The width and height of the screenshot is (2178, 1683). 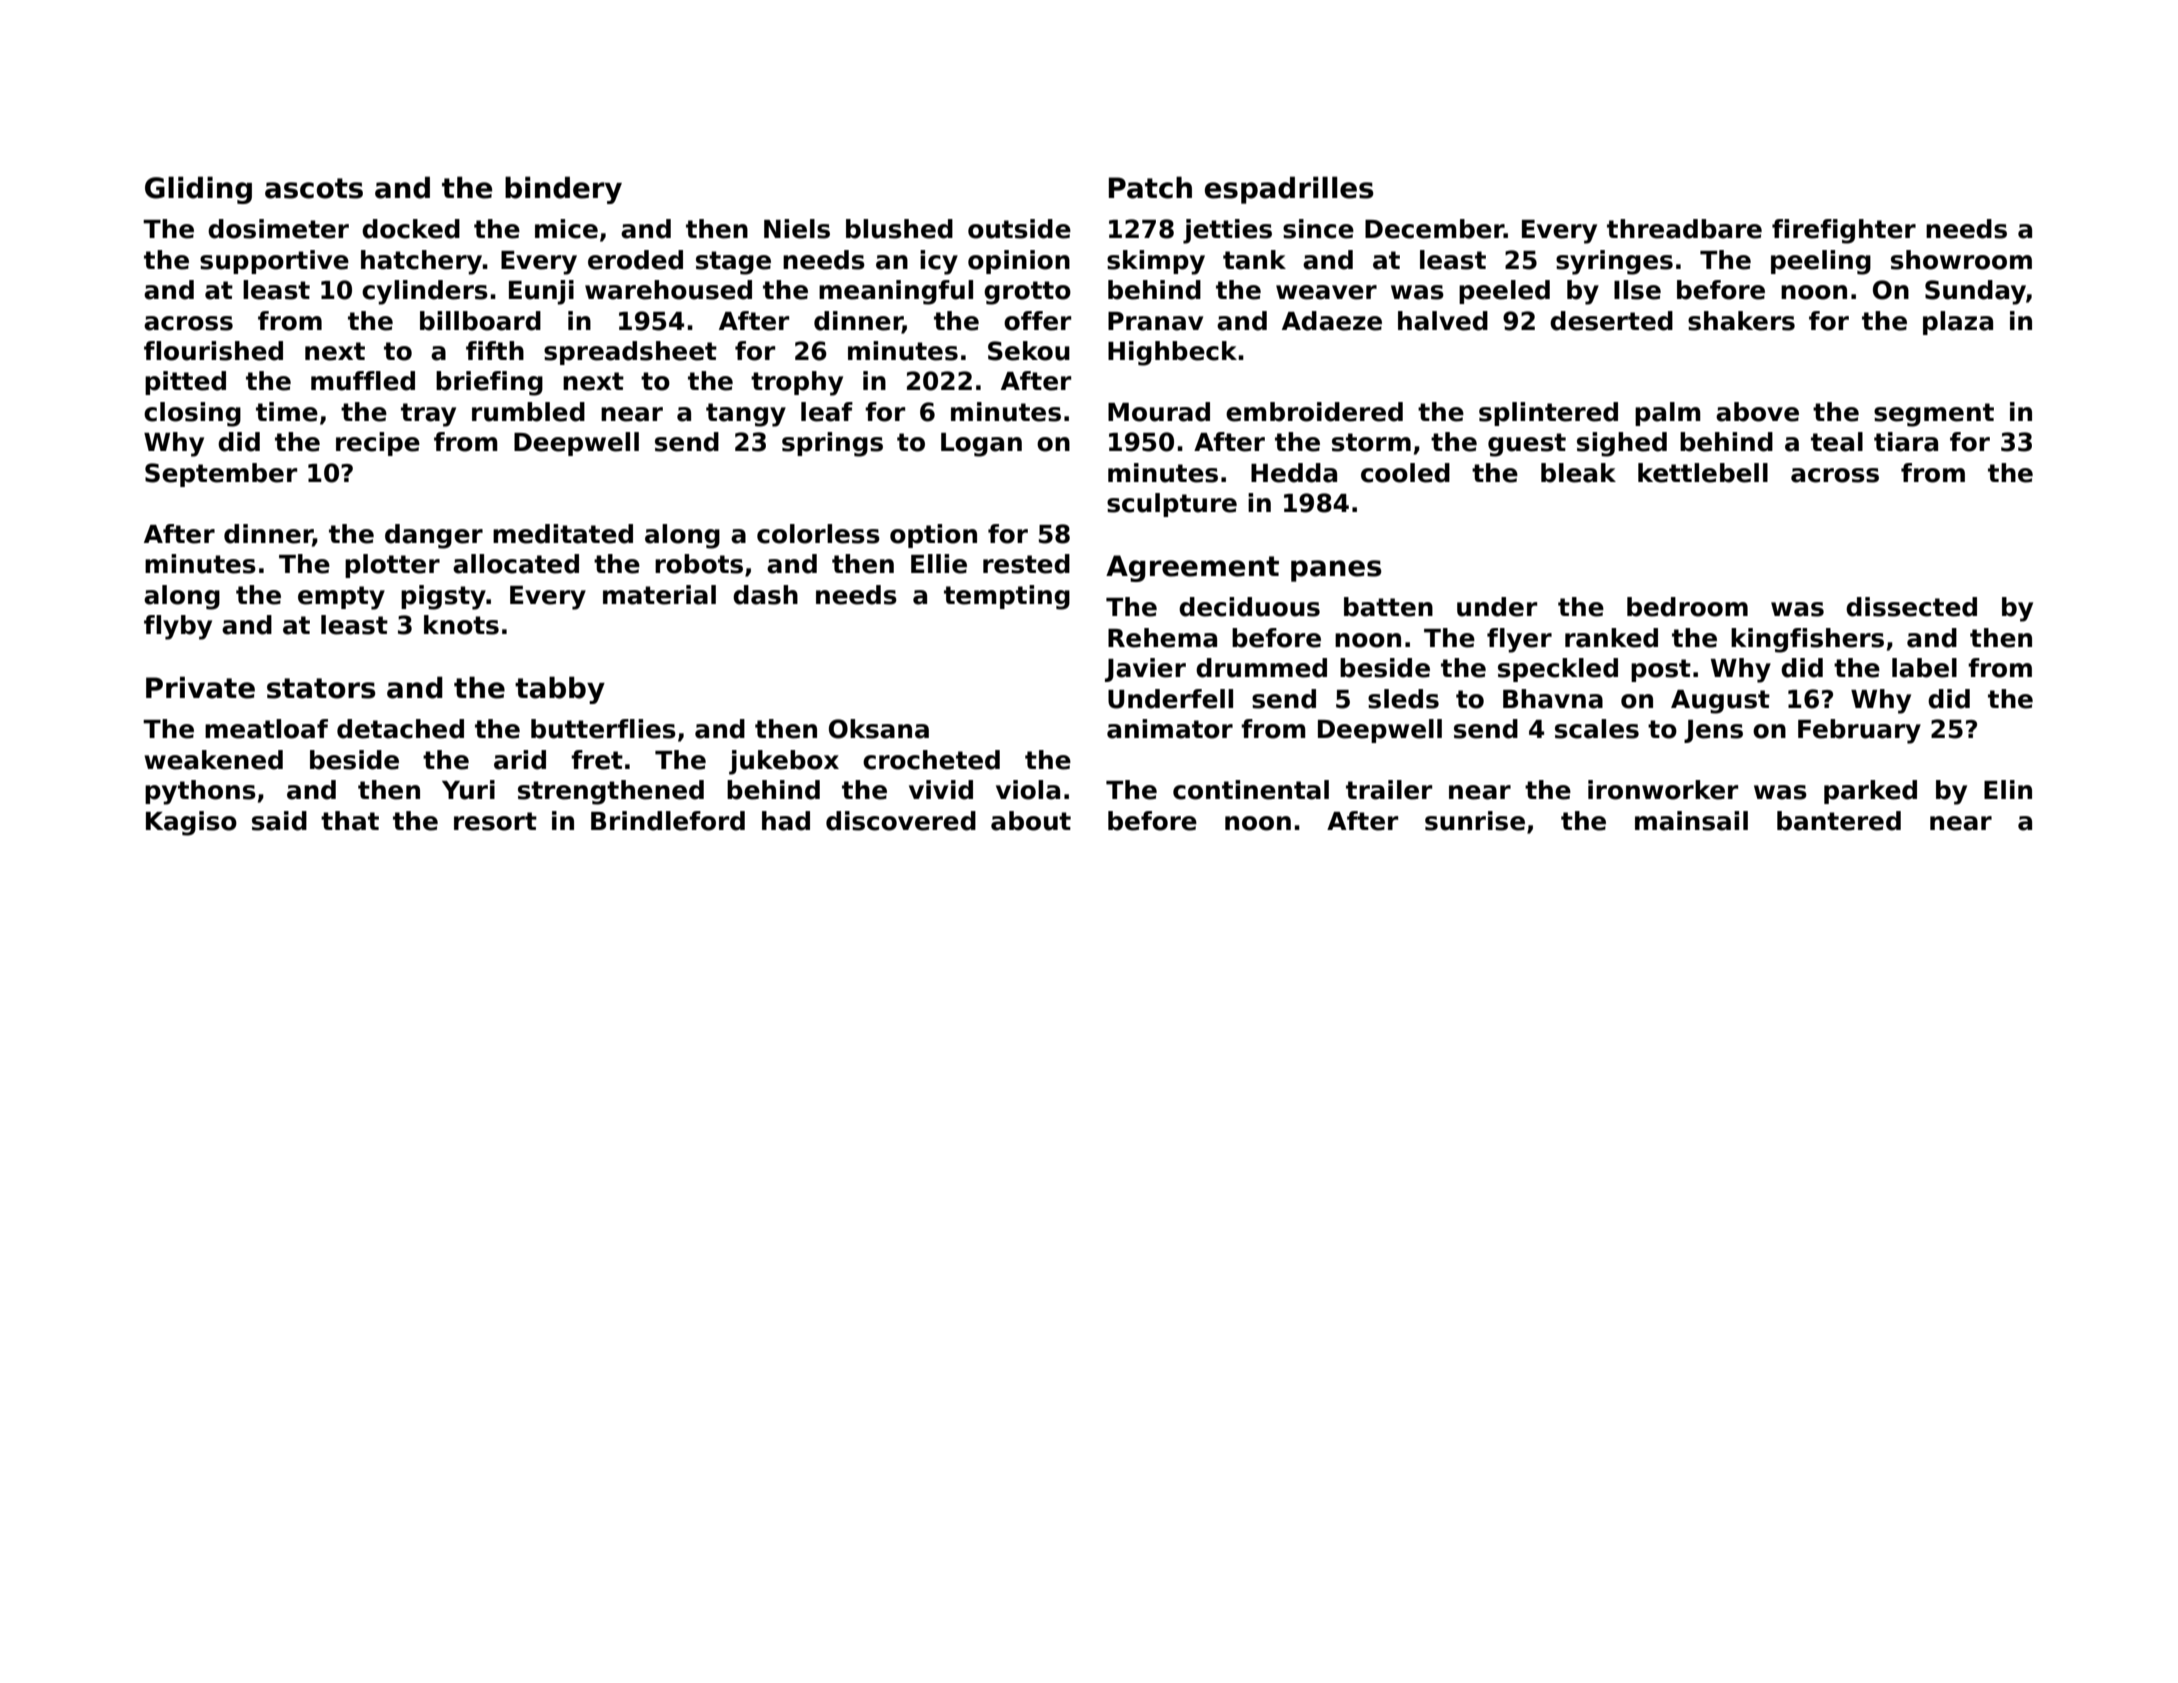 What do you see at coordinates (1156, 262) in the screenshot?
I see `skimpy` at bounding box center [1156, 262].
